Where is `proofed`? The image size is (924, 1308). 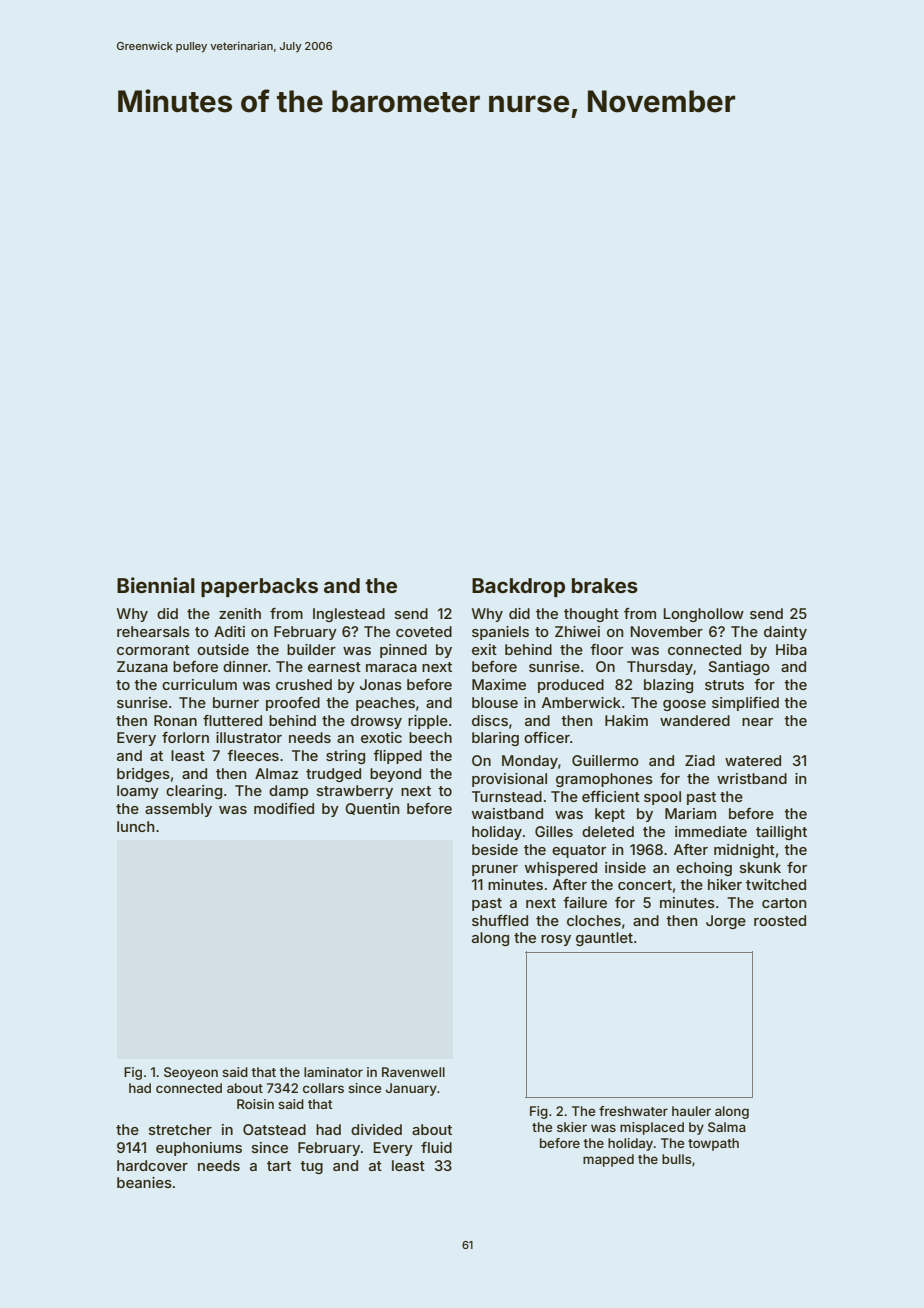
proofed is located at coordinates (293, 704).
